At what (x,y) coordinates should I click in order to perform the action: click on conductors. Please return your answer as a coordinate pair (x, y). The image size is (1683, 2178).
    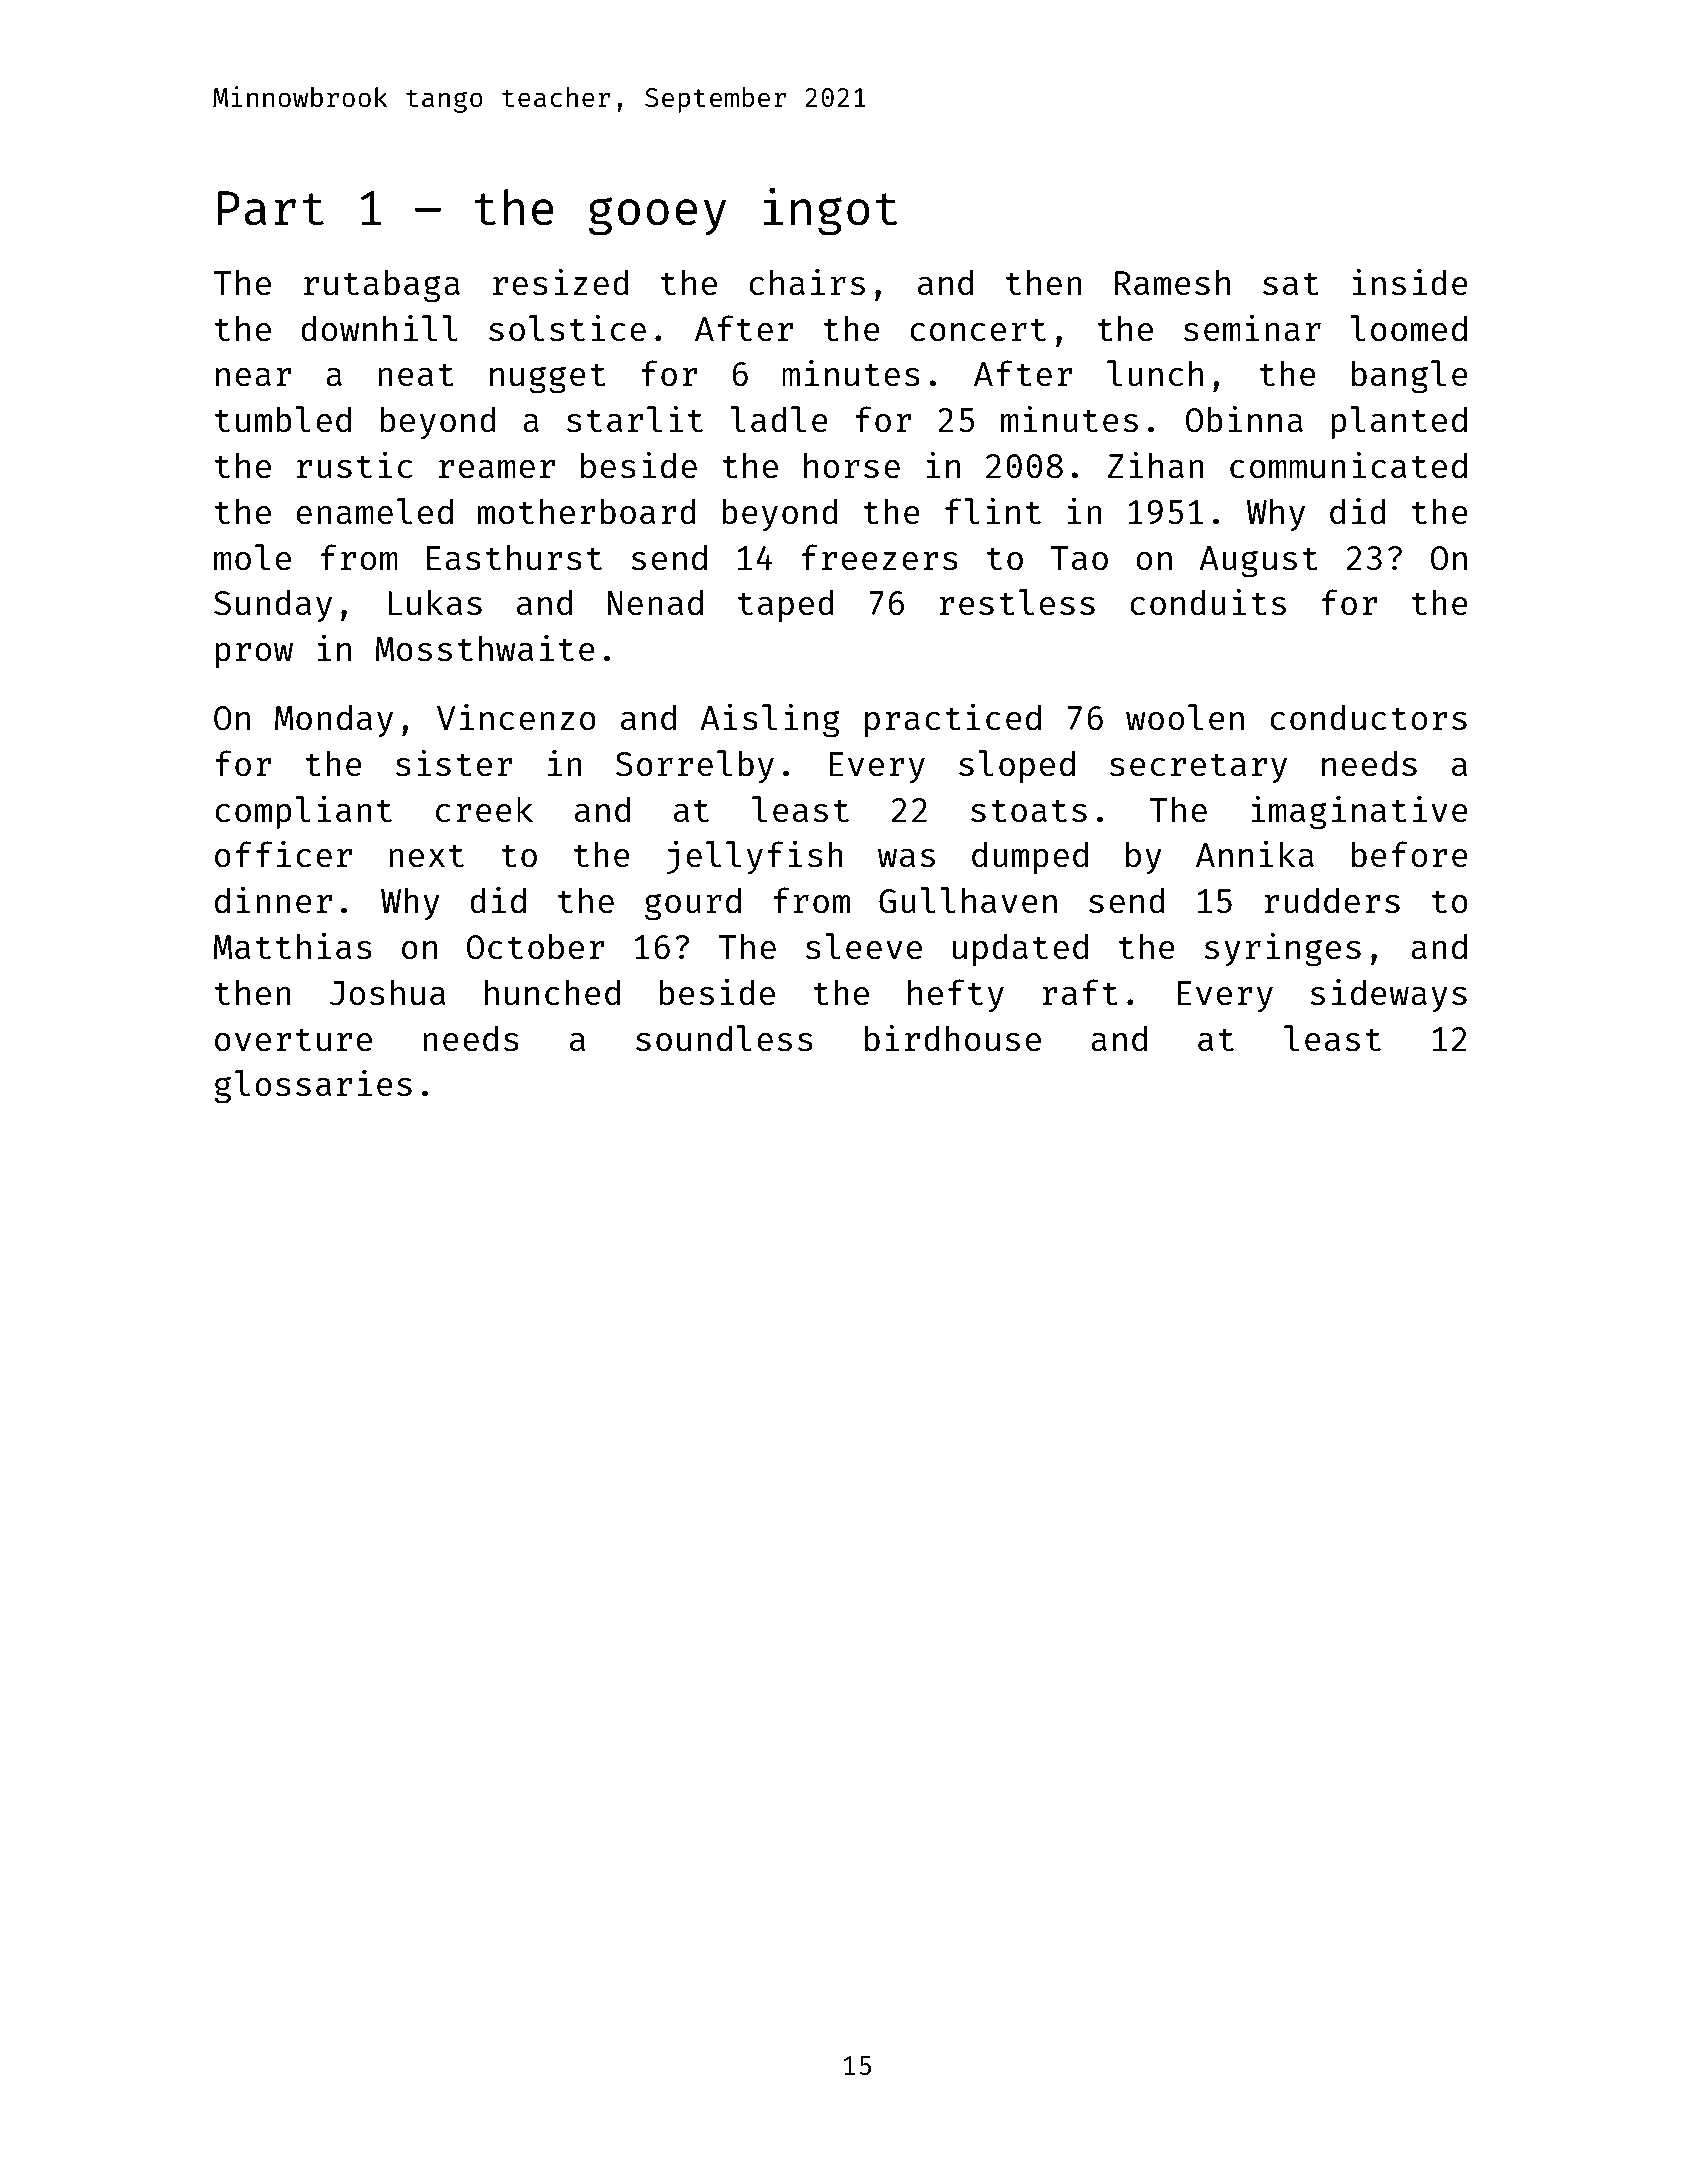
    Looking at the image, I should click on (1368, 717).
